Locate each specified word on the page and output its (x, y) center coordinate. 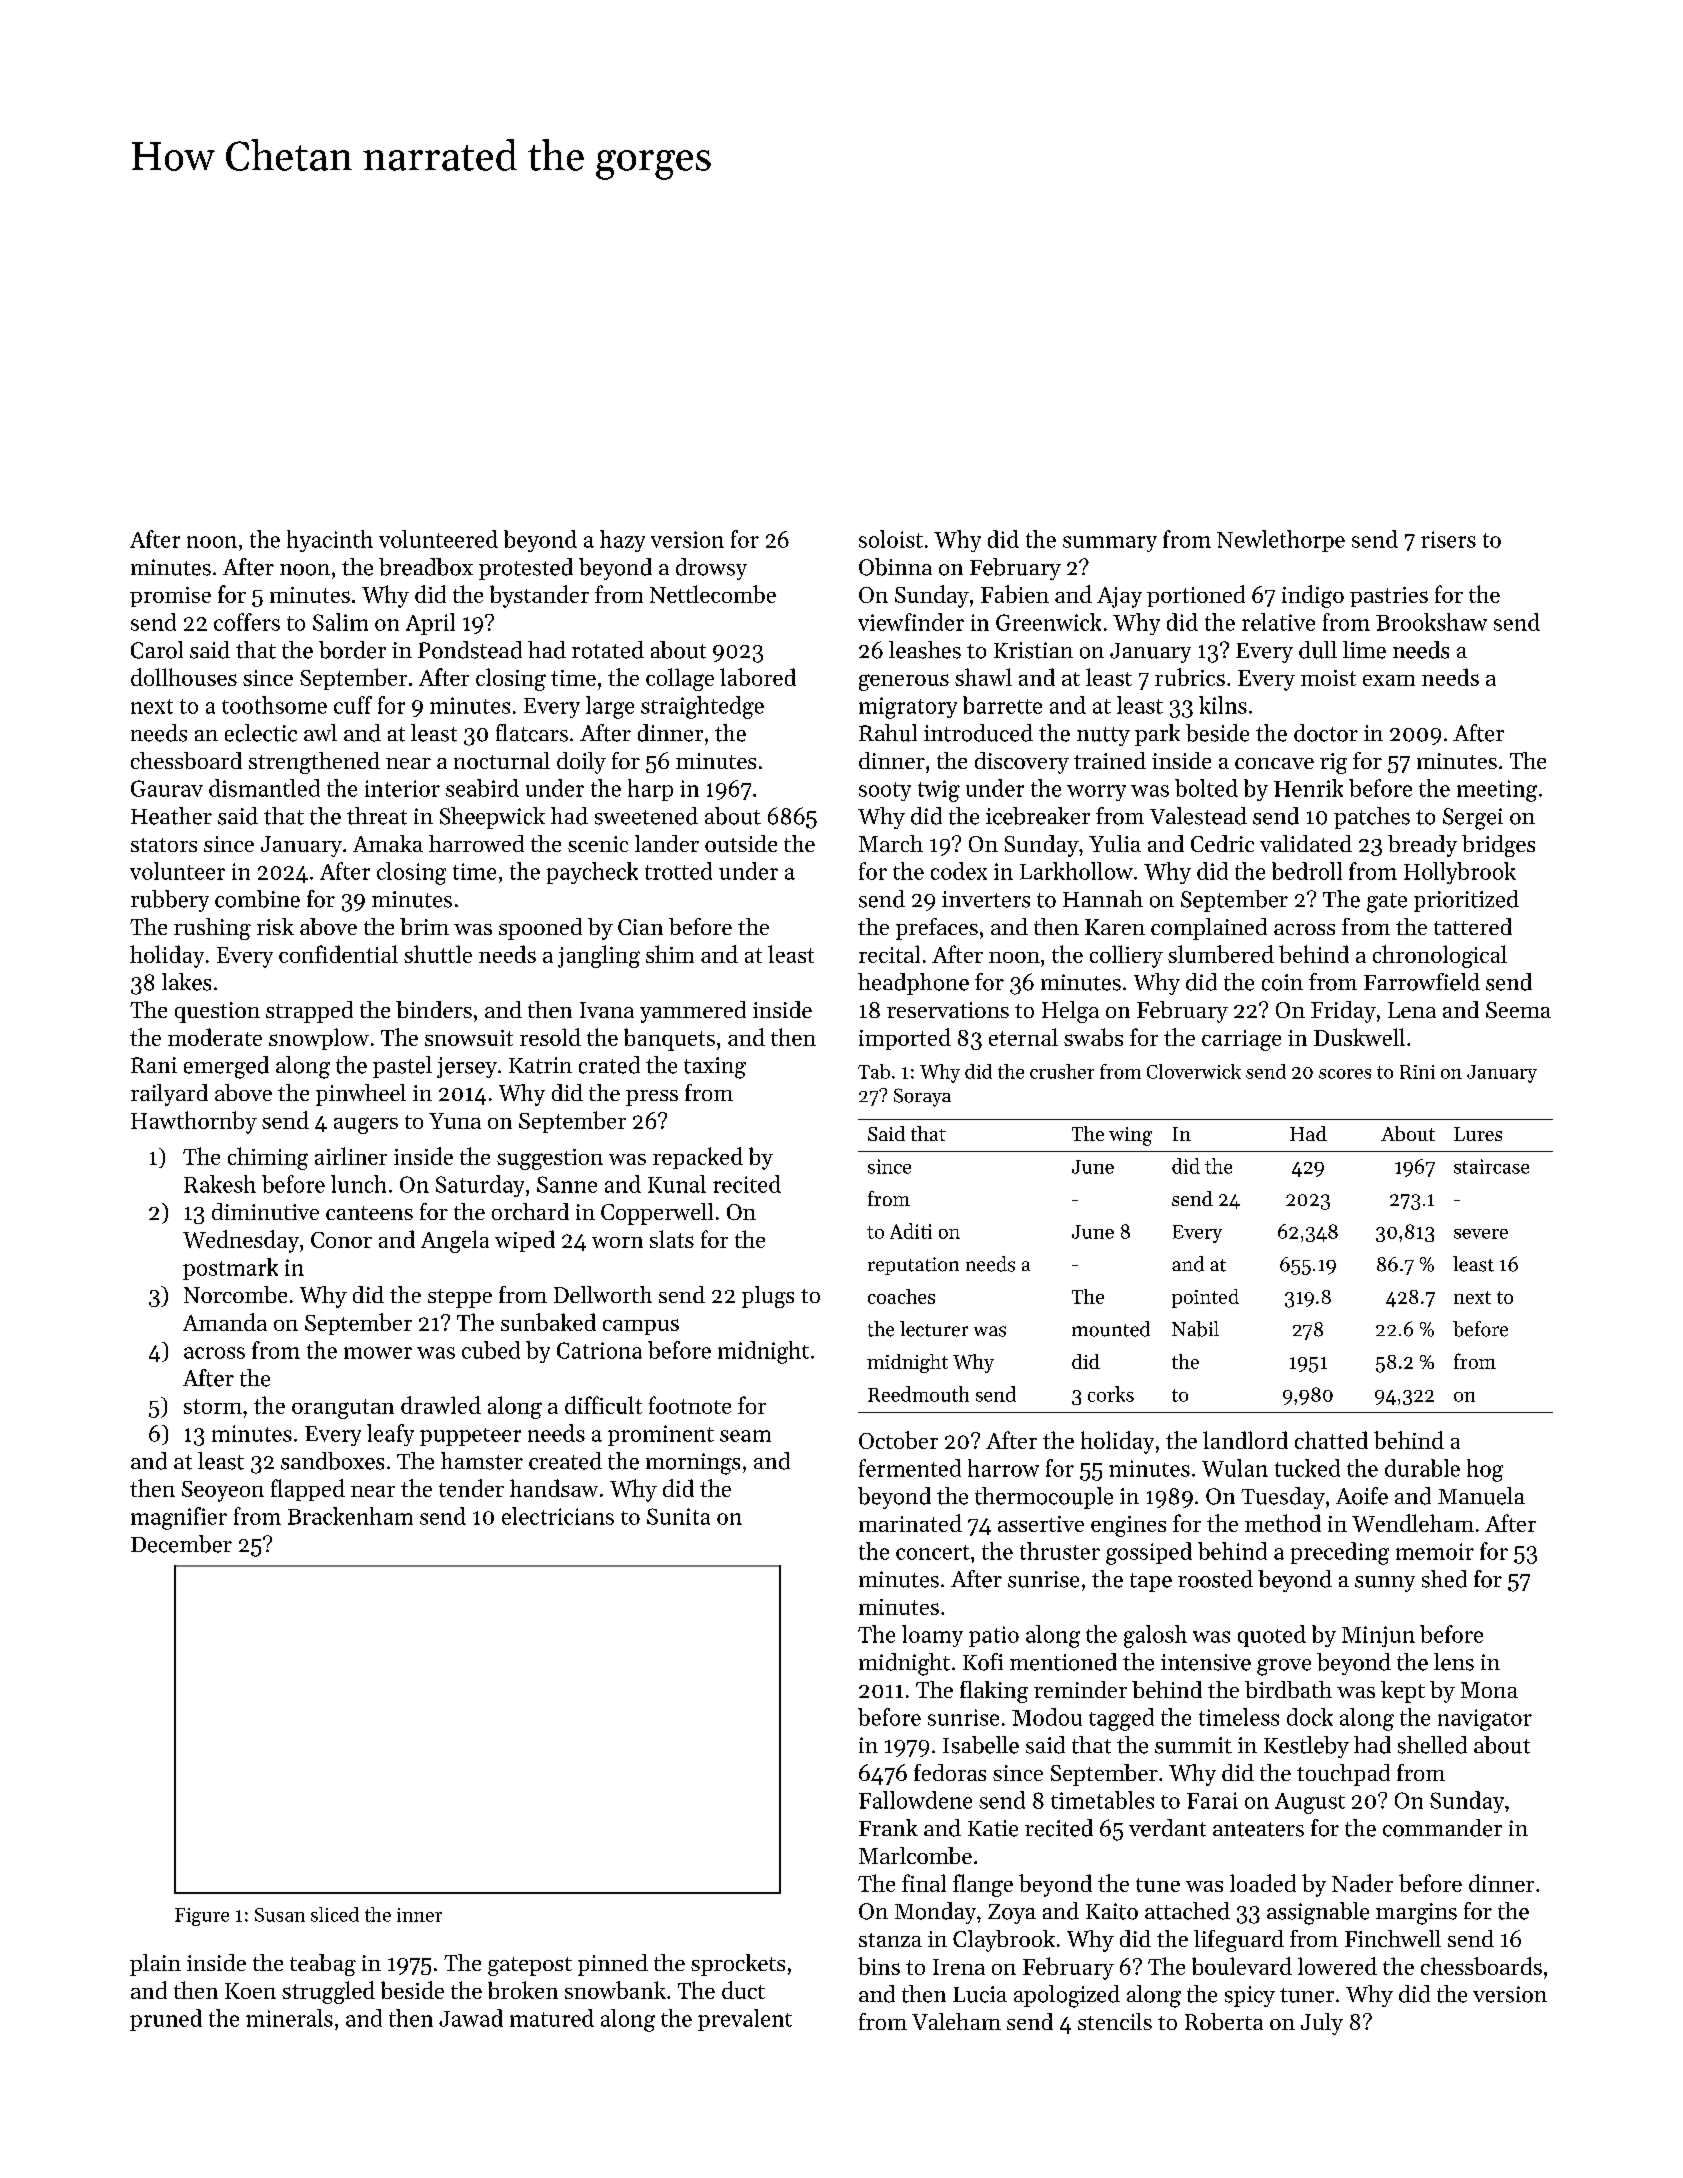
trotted (678, 871)
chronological (1440, 956)
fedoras (950, 1772)
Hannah (1103, 898)
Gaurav (167, 788)
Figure (202, 1917)
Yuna (455, 1121)
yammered (693, 1012)
